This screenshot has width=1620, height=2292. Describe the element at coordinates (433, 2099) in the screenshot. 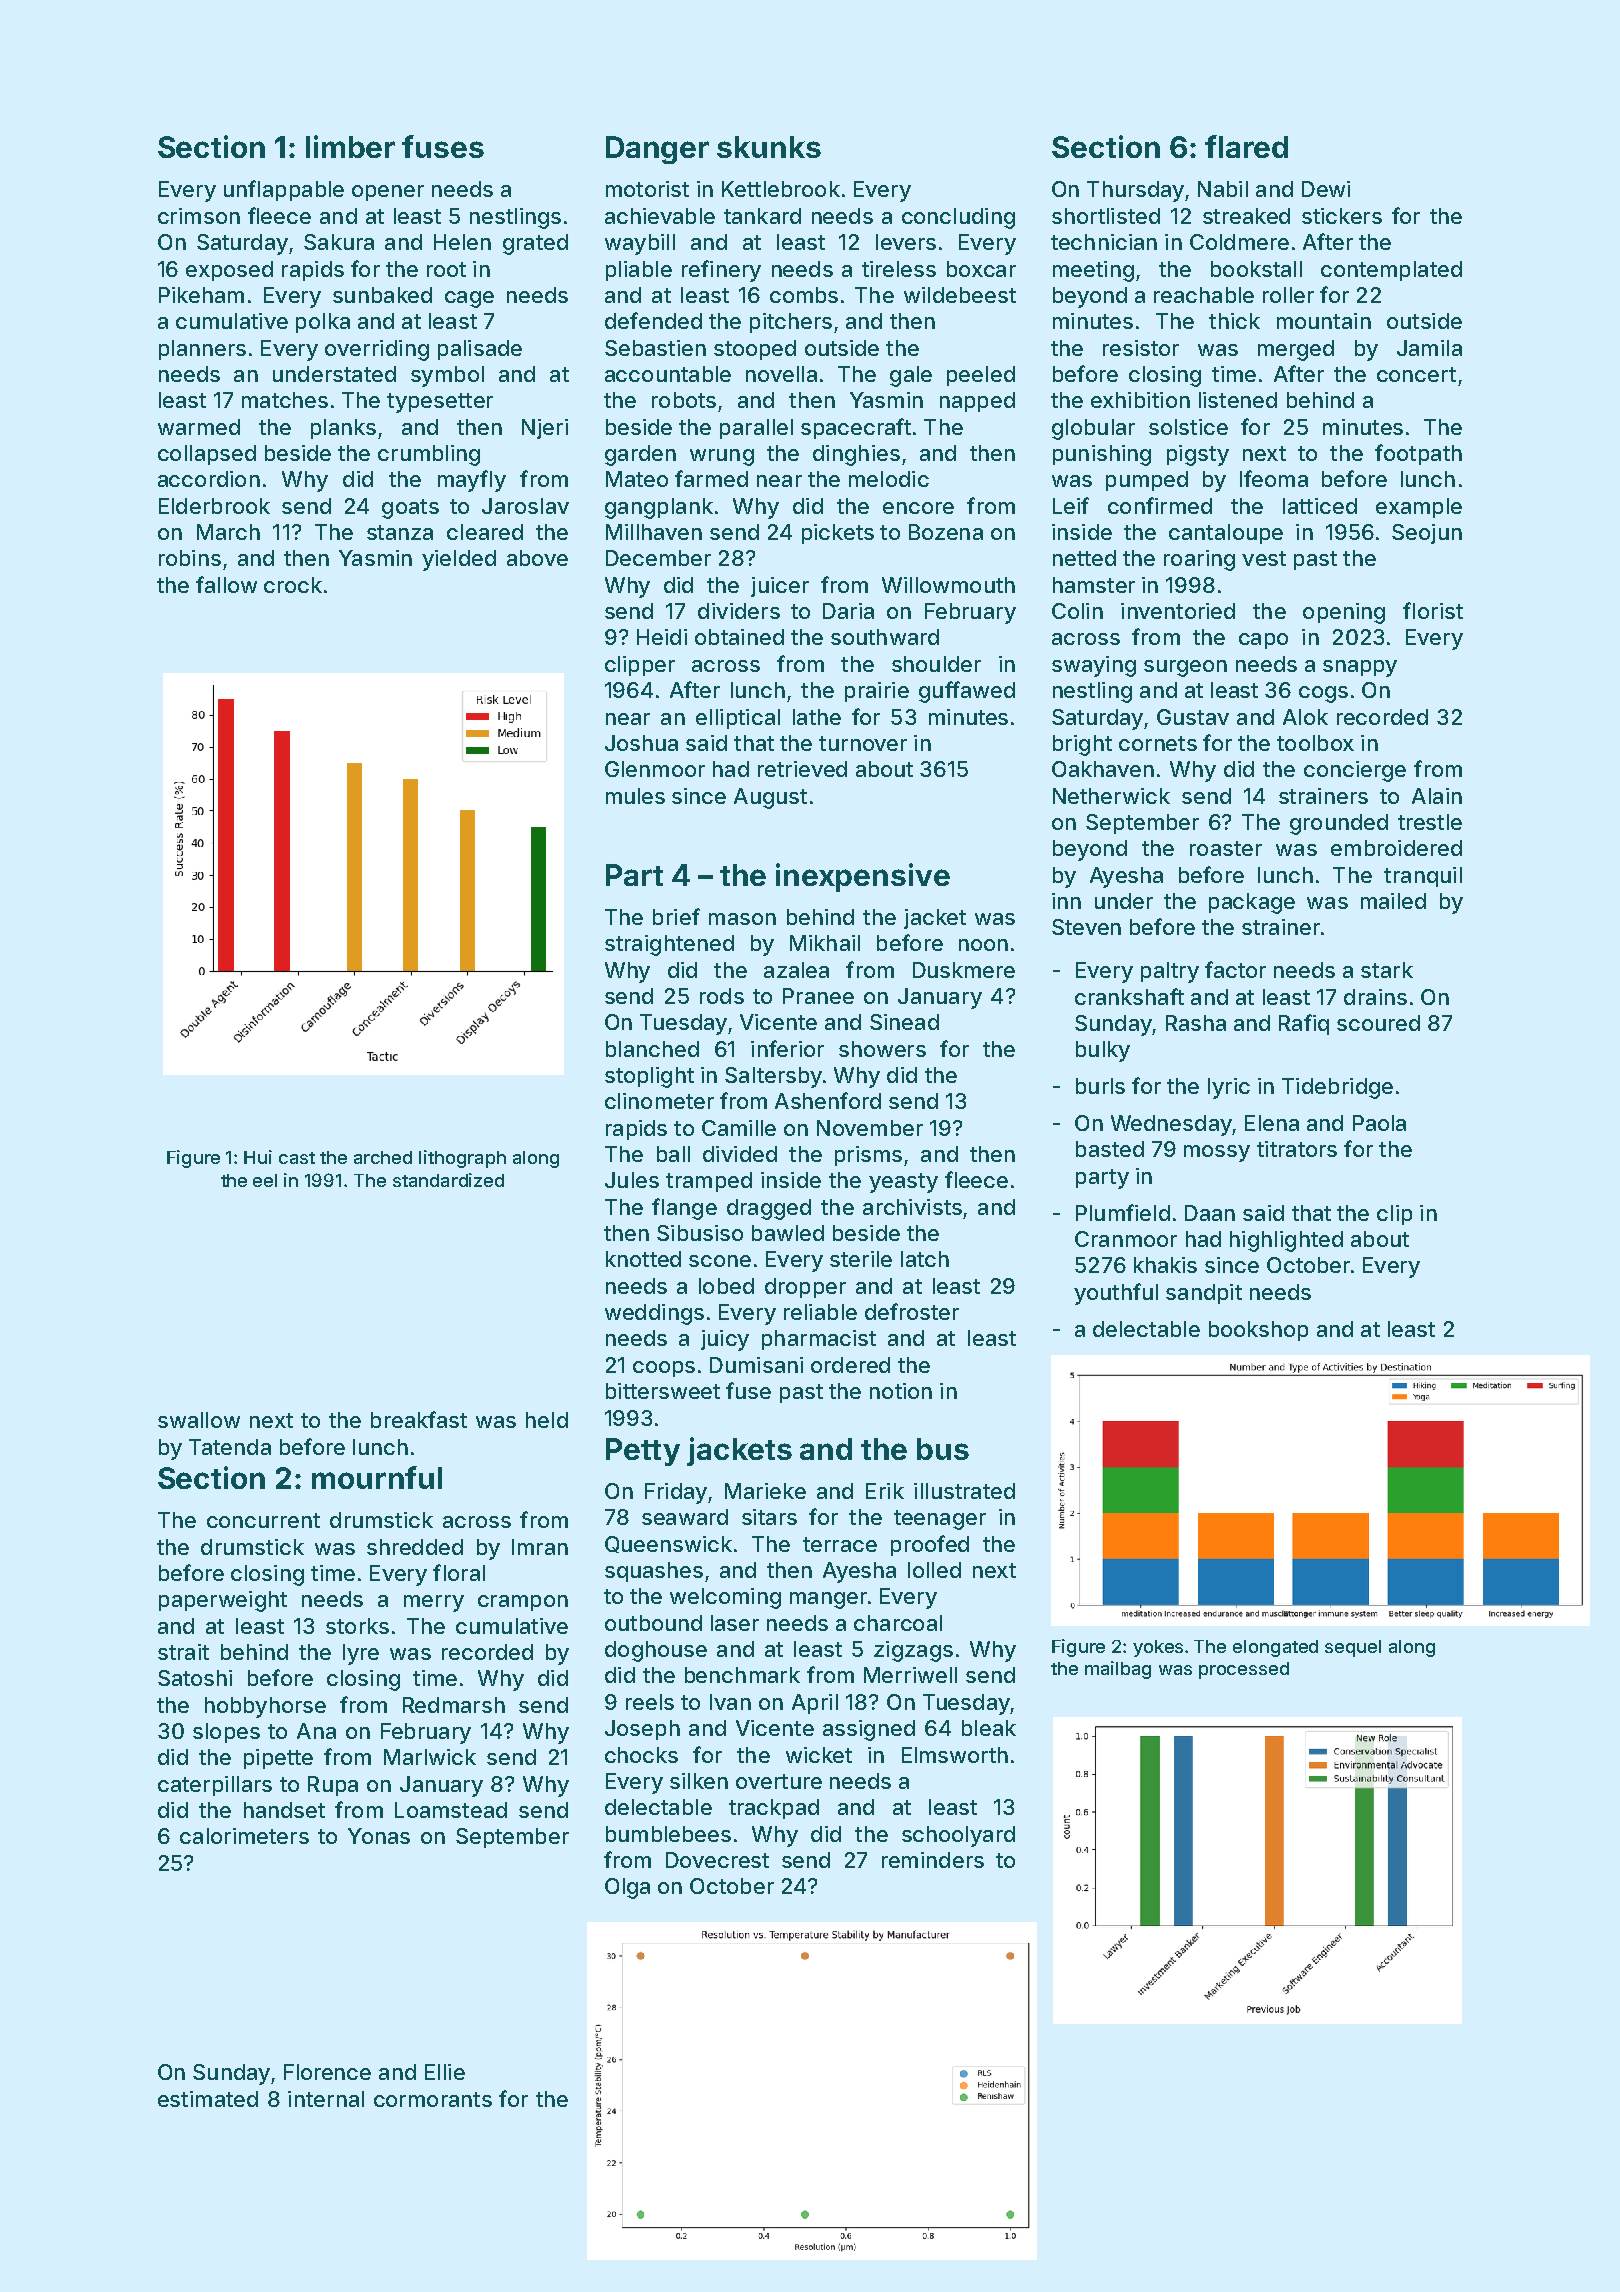

I see `cormorants` at that location.
